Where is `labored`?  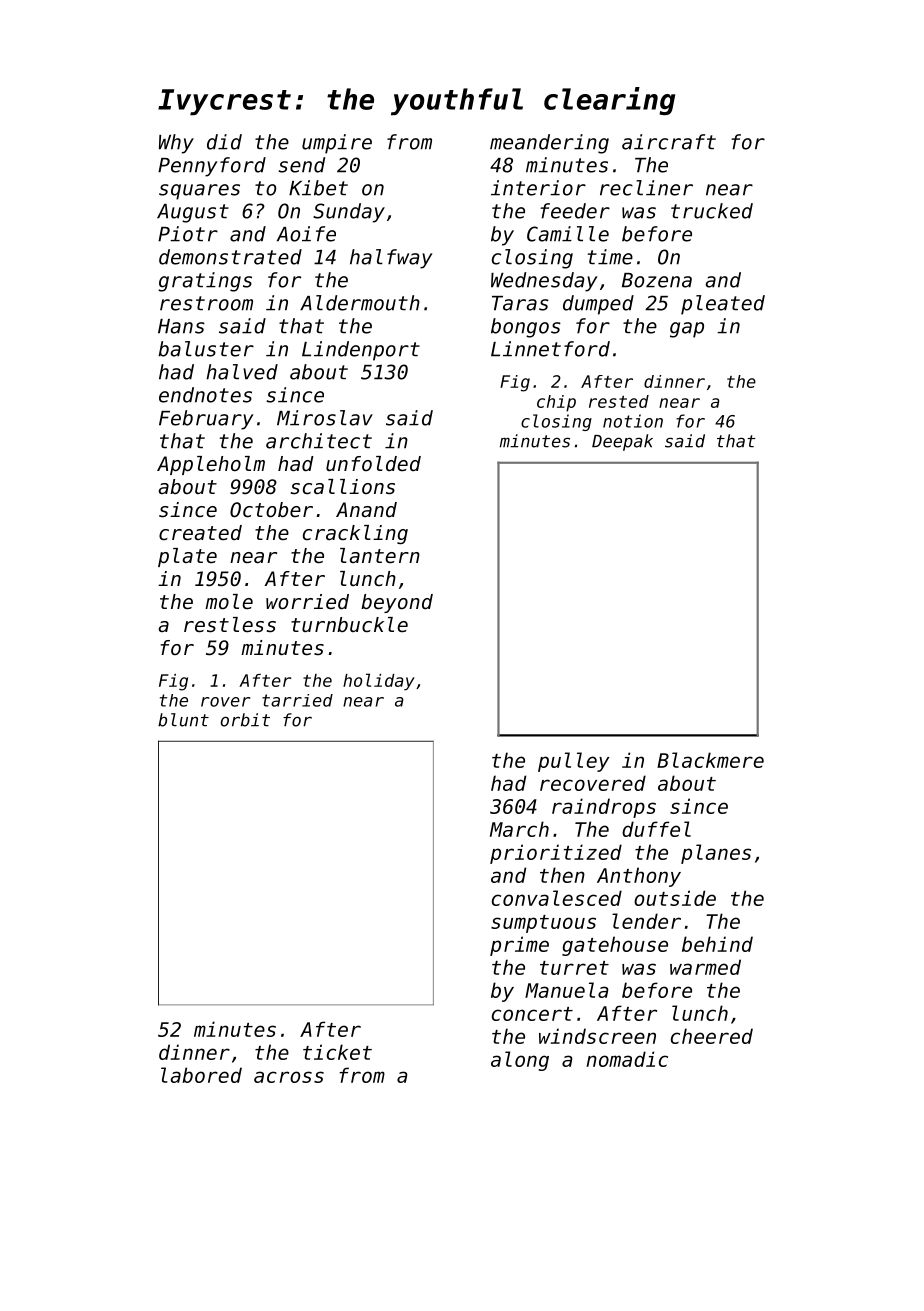
labored is located at coordinates (201, 1075).
